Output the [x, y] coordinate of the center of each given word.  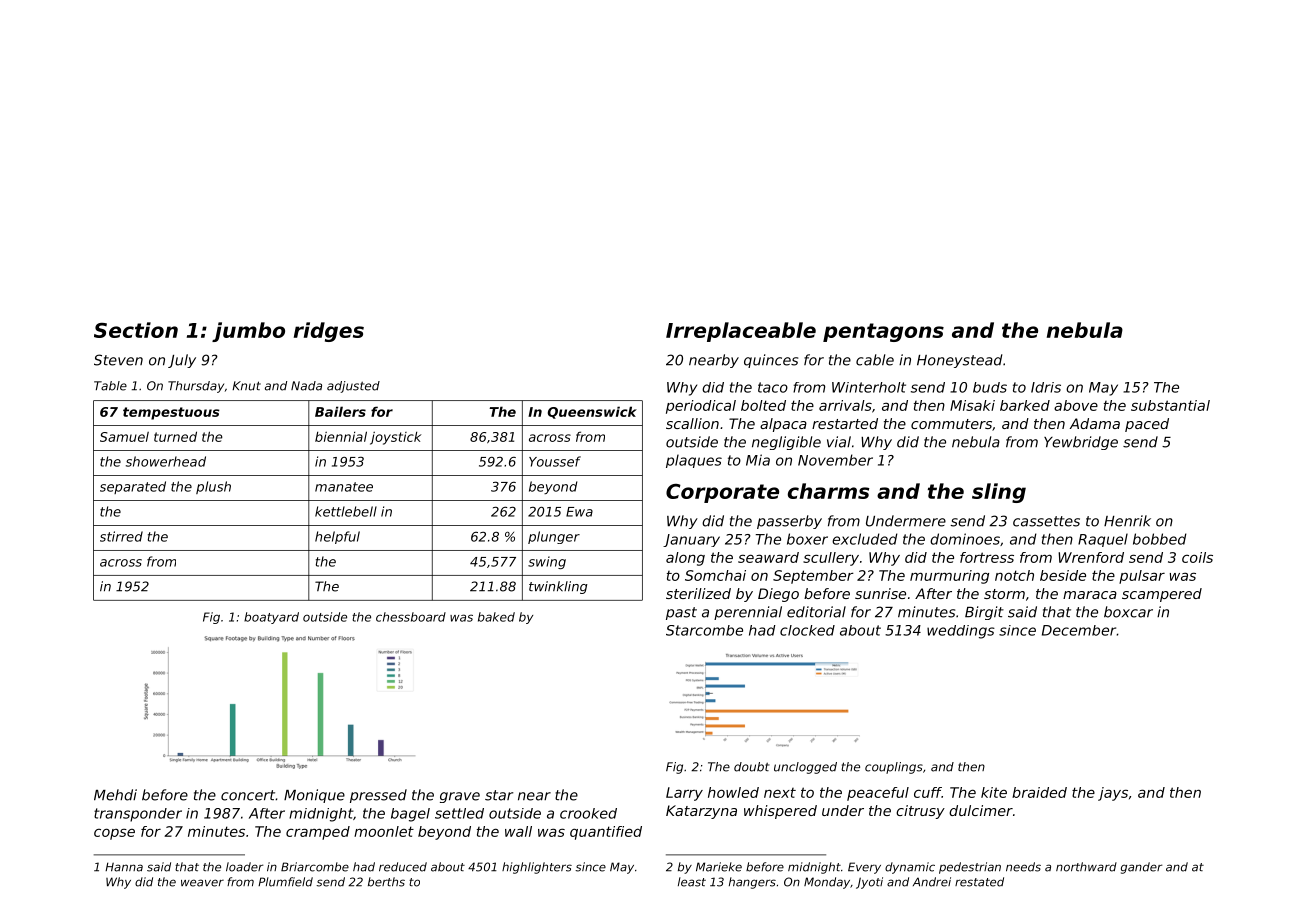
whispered [780, 812]
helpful [337, 537]
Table [110, 386]
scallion [692, 423]
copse [114, 834]
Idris [1046, 387]
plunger [554, 537]
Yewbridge [1081, 443]
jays [1113, 794]
